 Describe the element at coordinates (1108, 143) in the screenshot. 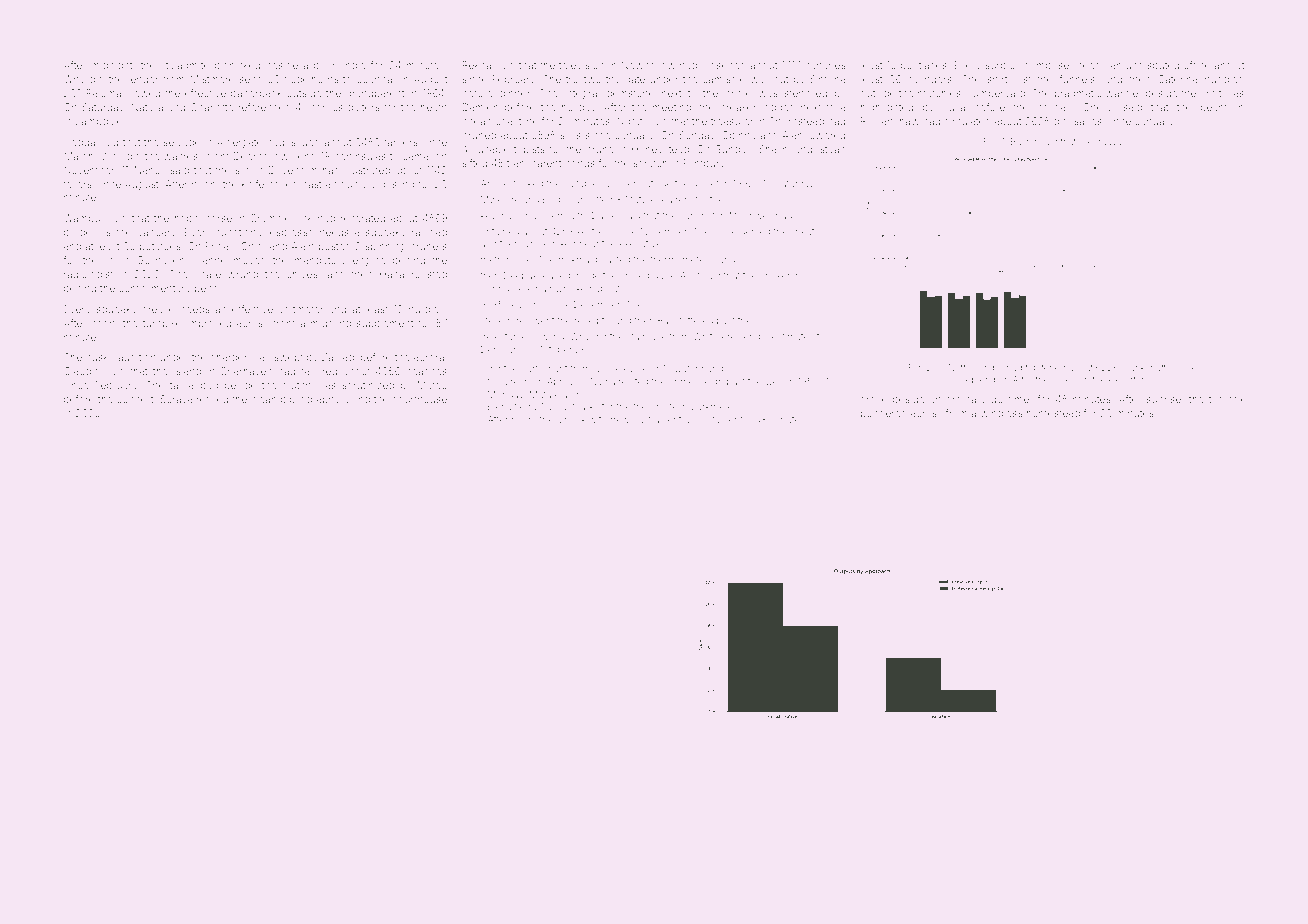

I see `guava` at that location.
